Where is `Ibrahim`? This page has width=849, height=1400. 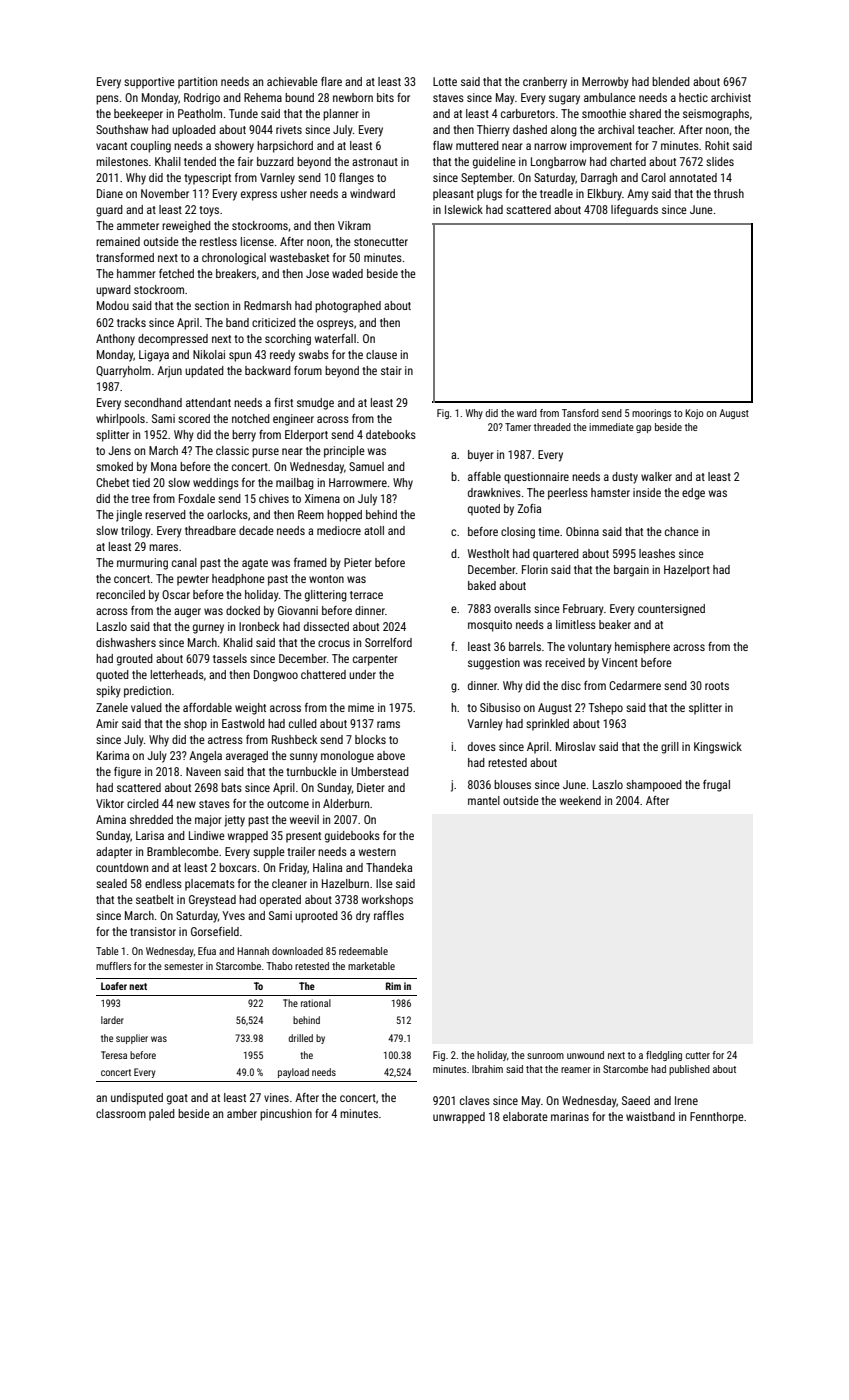 Ibrahim is located at coordinates (487, 1069).
